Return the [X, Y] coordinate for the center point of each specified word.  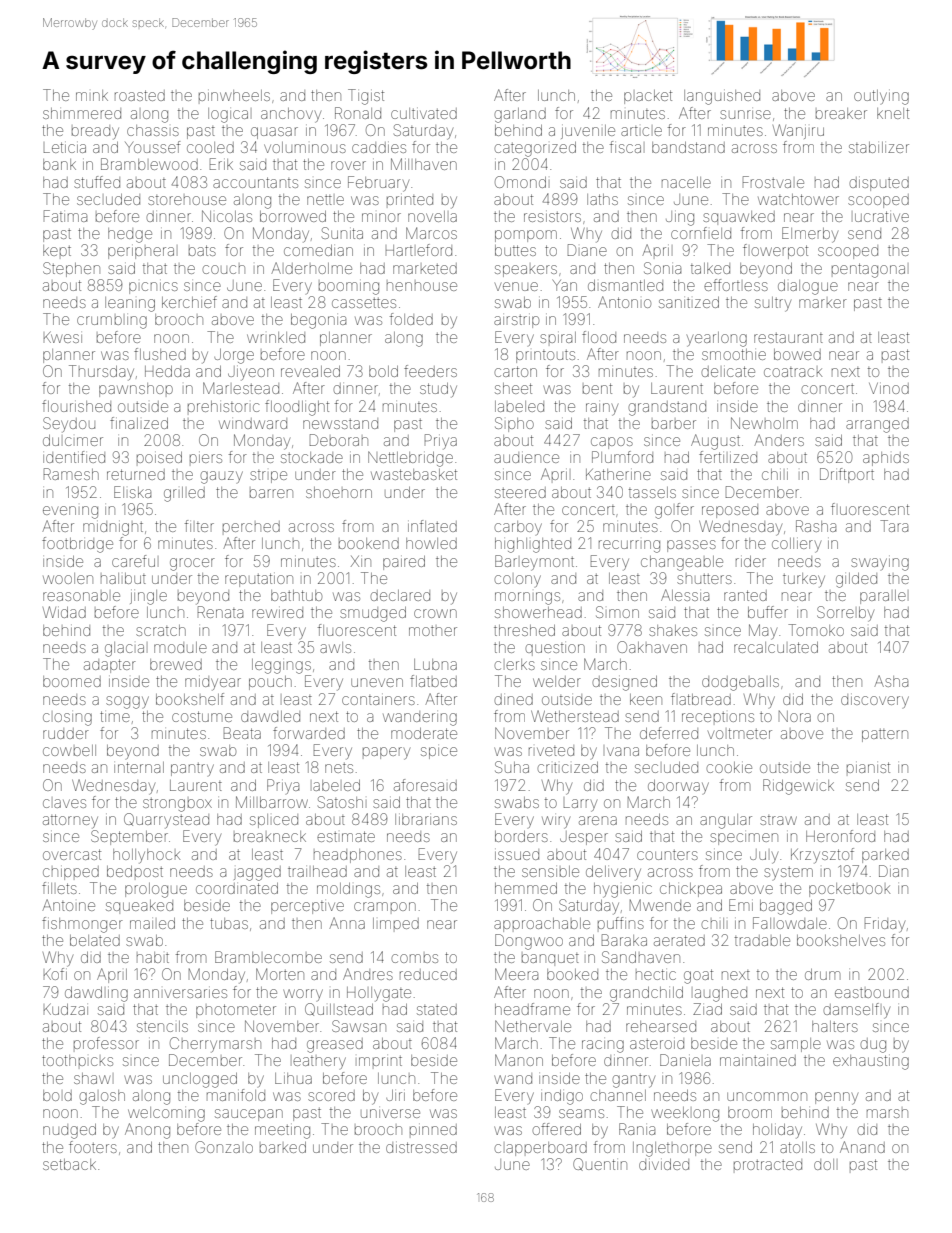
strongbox [177, 805]
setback [69, 1164]
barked [283, 1147]
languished [722, 97]
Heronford [840, 836]
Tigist [366, 97]
